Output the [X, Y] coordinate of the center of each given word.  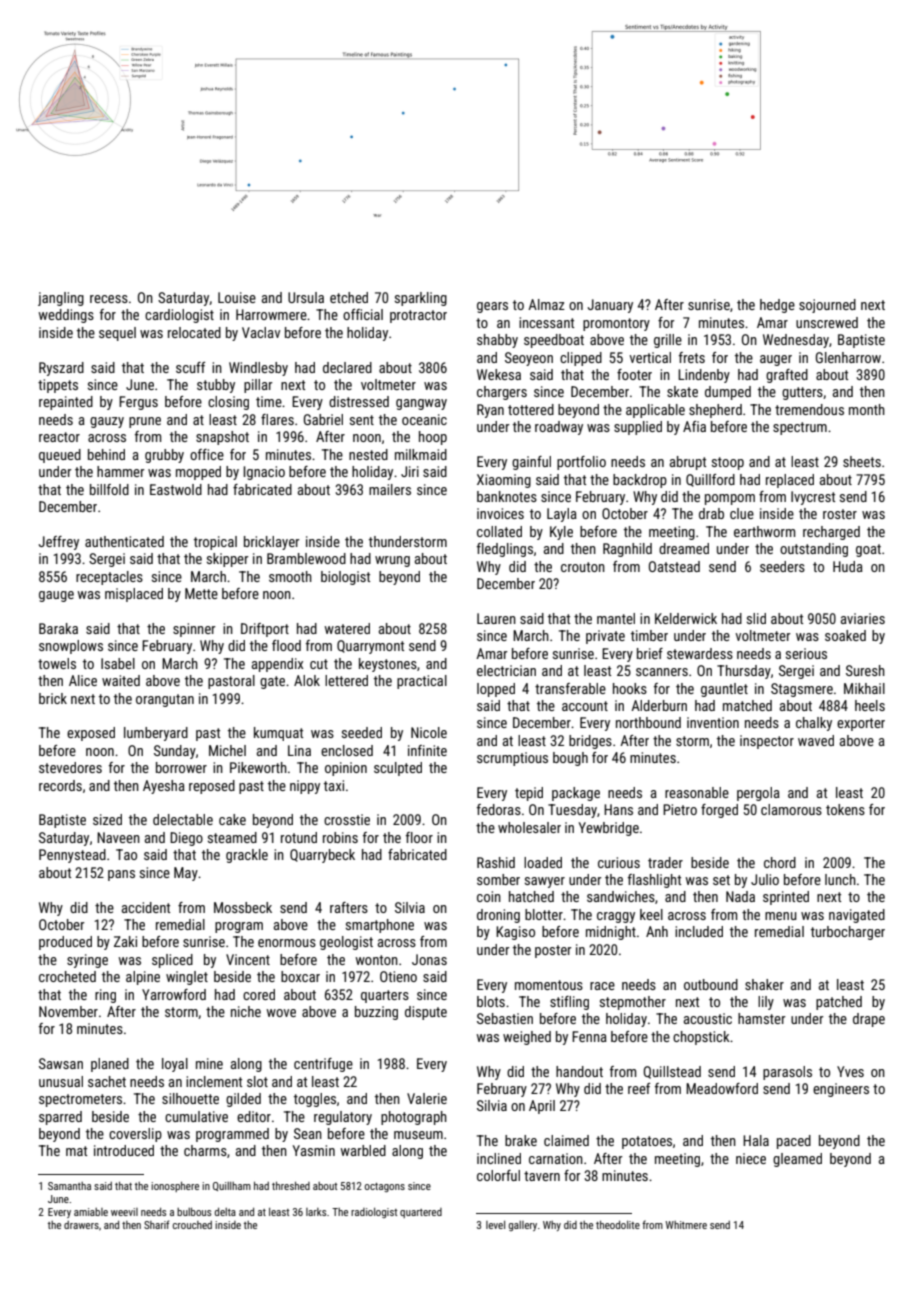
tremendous [809, 409]
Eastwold [176, 489]
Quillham [232, 1186]
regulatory [343, 1118]
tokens [845, 809]
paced [794, 1142]
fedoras [499, 809]
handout [579, 1071]
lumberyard [156, 734]
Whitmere [686, 1225]
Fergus [138, 403]
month [867, 409]
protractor [418, 316]
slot [257, 1081]
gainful [531, 463]
